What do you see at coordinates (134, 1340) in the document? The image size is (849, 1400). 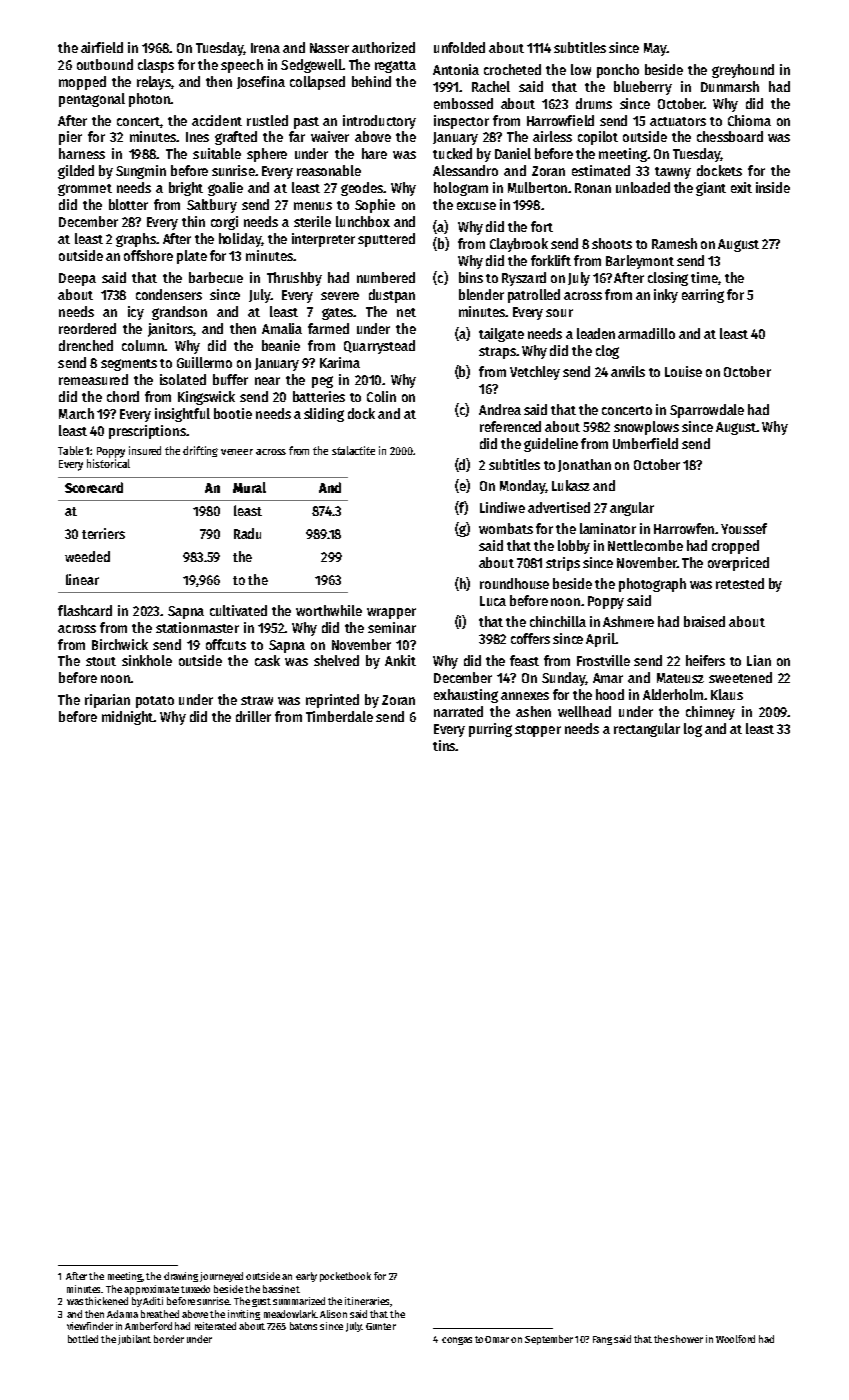 I see `jubilant` at bounding box center [134, 1340].
